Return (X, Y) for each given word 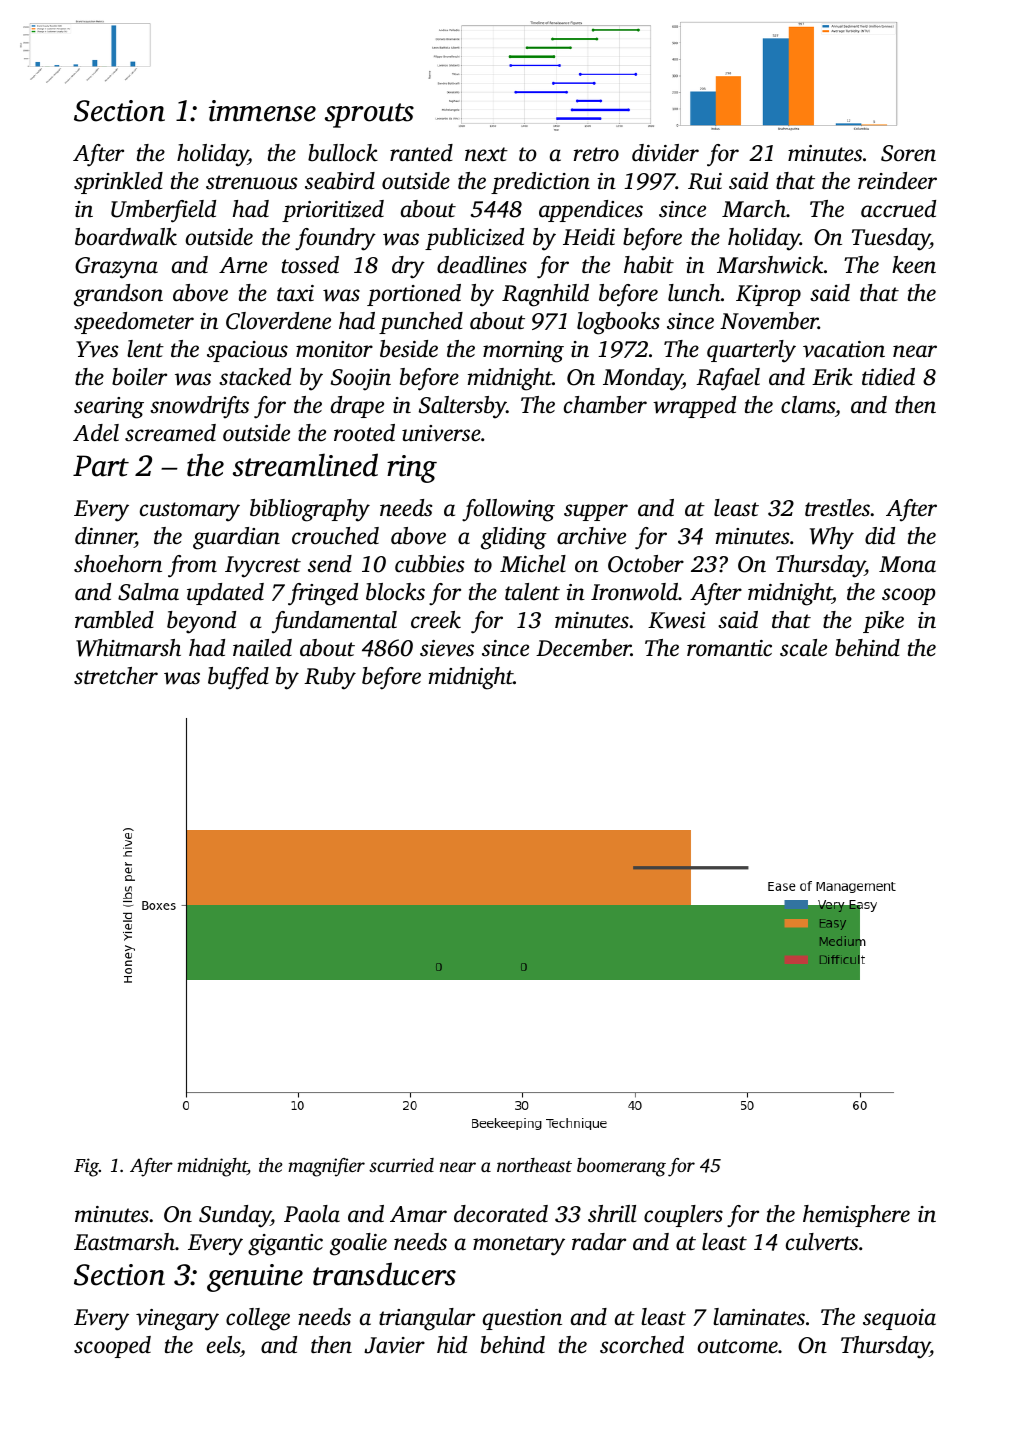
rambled (114, 620)
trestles (837, 508)
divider (665, 153)
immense (262, 111)
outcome (737, 1346)
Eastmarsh (124, 1242)
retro (596, 154)
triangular (427, 1319)
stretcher (116, 676)
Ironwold (634, 592)
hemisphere (856, 1216)
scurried (401, 1165)
